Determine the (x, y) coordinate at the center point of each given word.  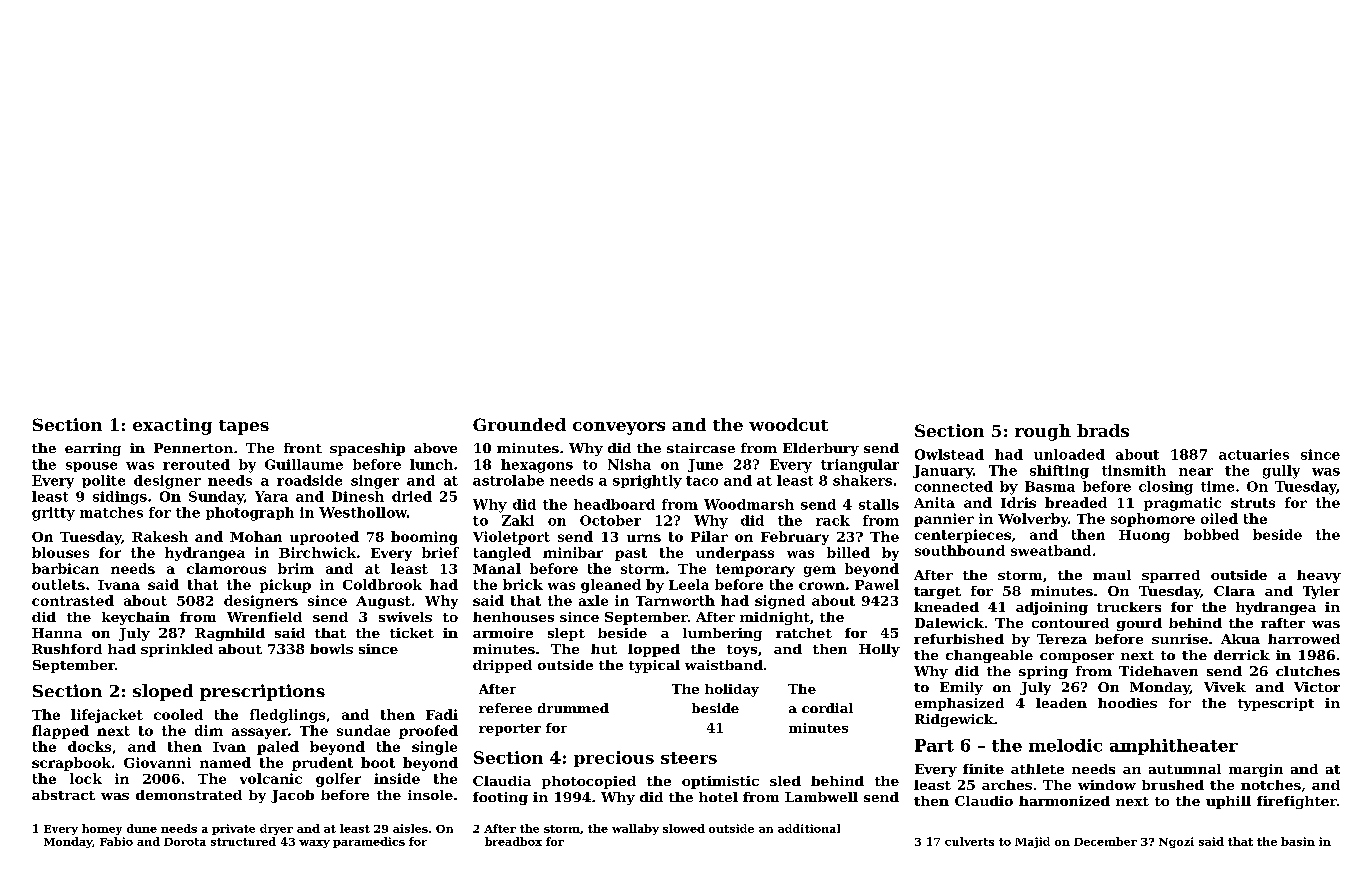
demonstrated (189, 795)
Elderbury (821, 449)
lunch (431, 464)
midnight (775, 618)
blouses (60, 552)
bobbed (1211, 534)
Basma (1050, 486)
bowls (331, 649)
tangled (502, 554)
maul (1112, 575)
